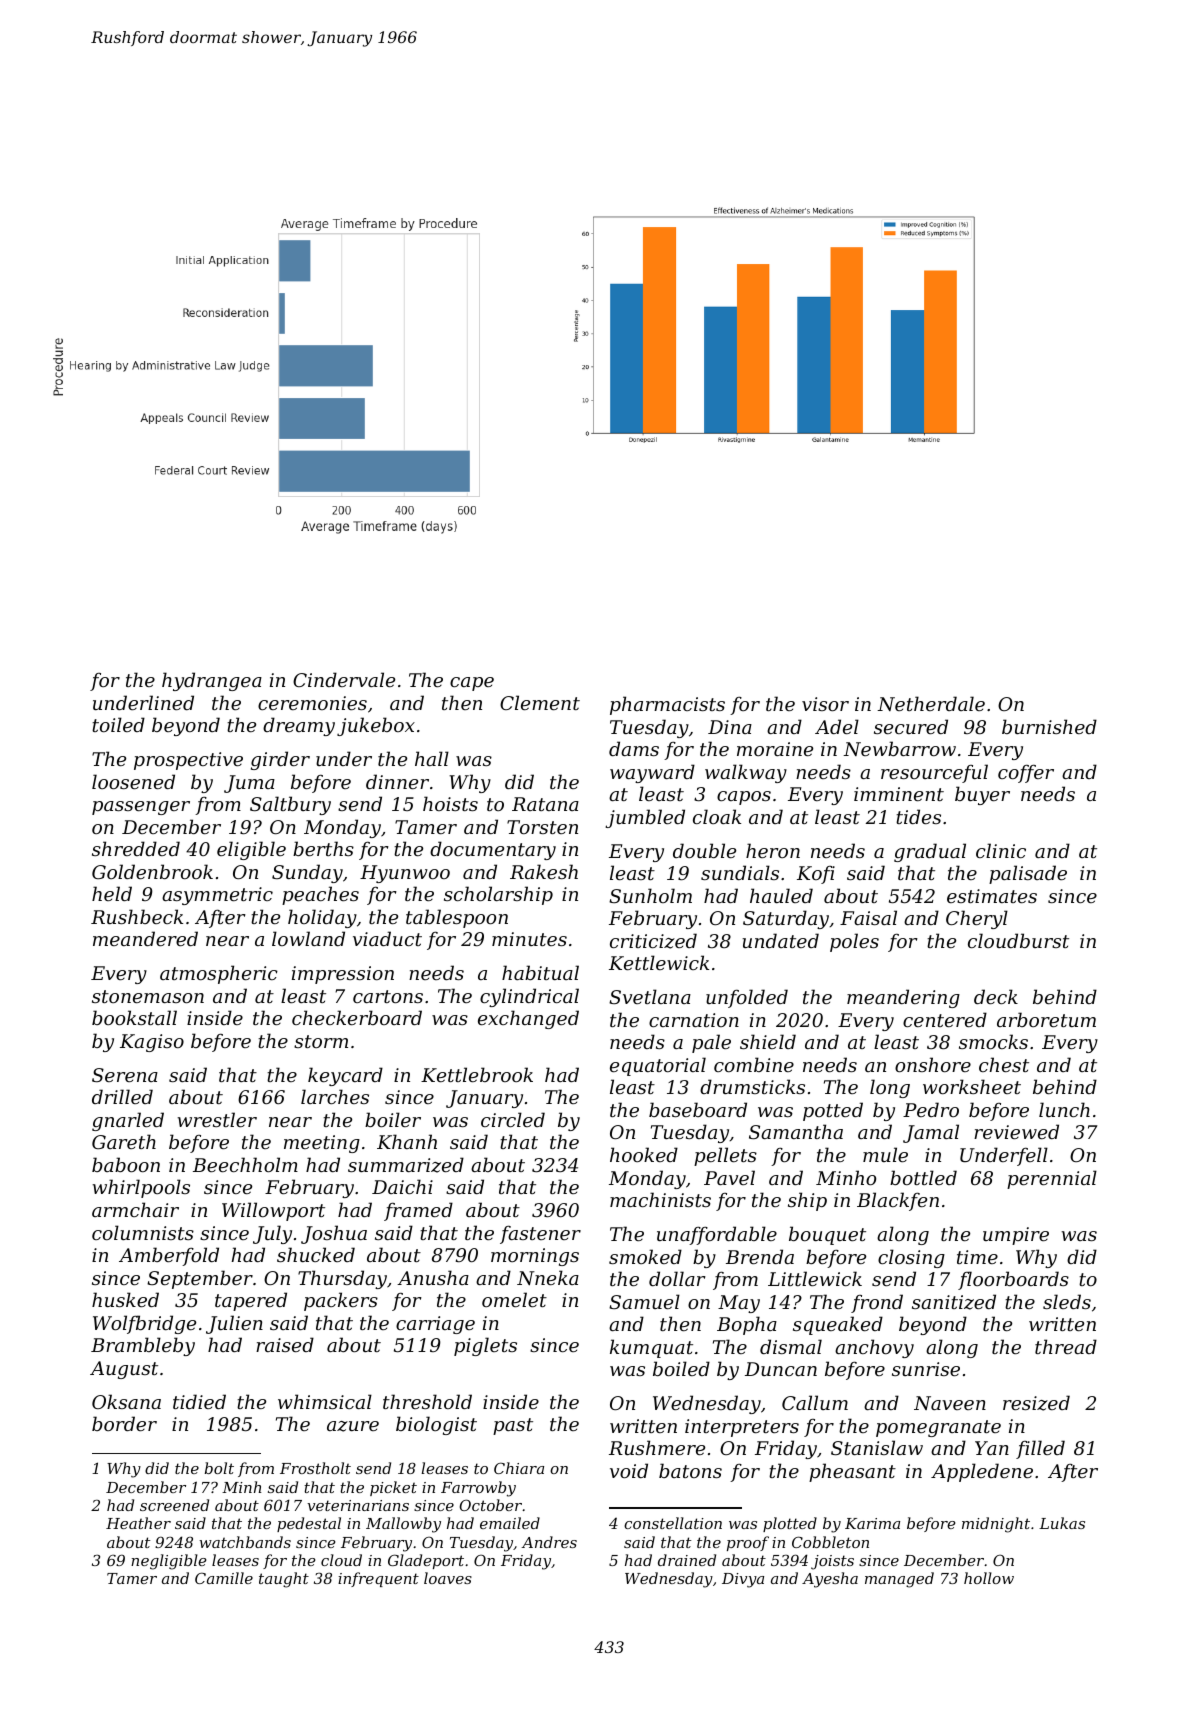  What do you see at coordinates (212, 681) in the screenshot?
I see `hydrangea` at bounding box center [212, 681].
